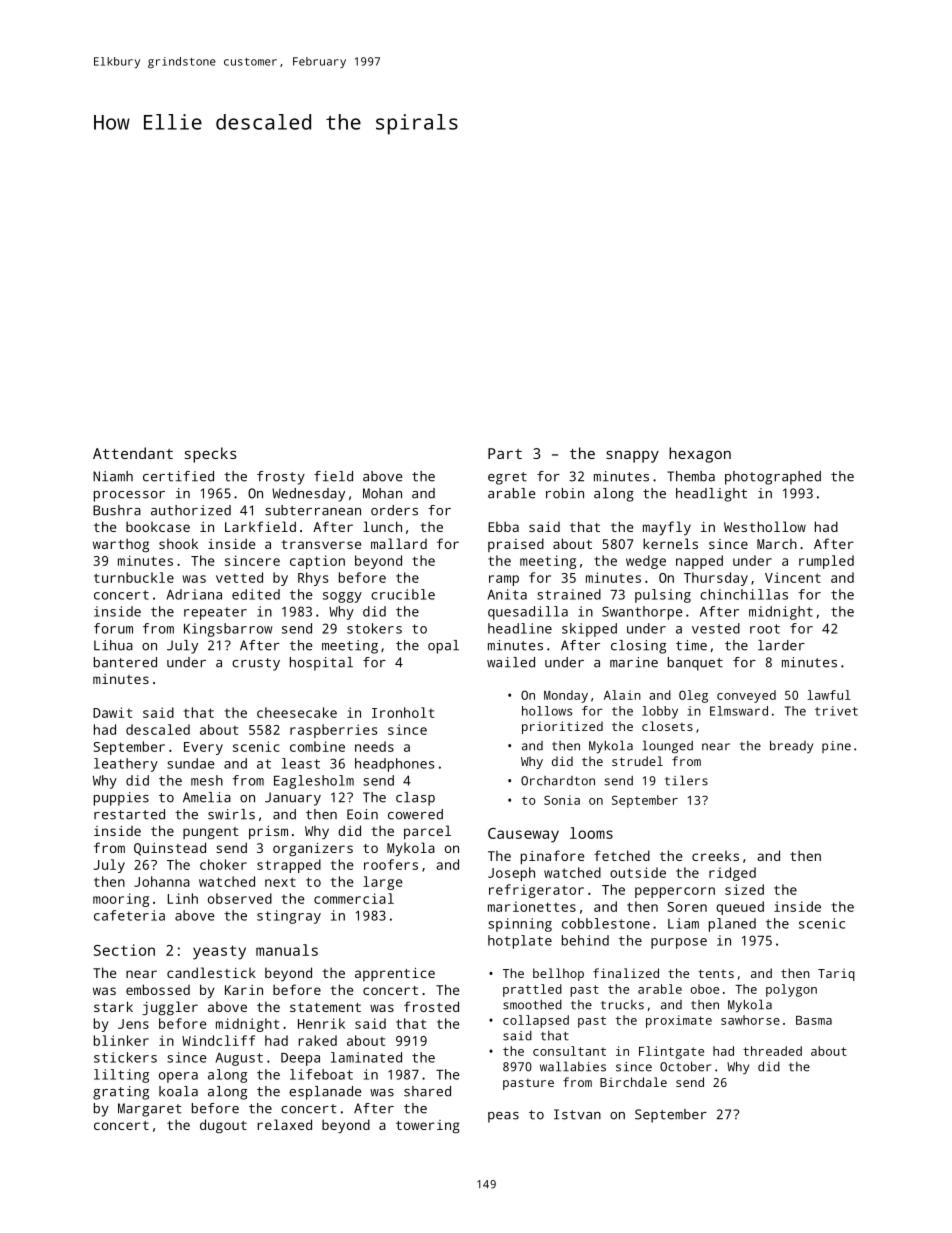  What do you see at coordinates (287, 950) in the screenshot?
I see `manuals` at bounding box center [287, 950].
